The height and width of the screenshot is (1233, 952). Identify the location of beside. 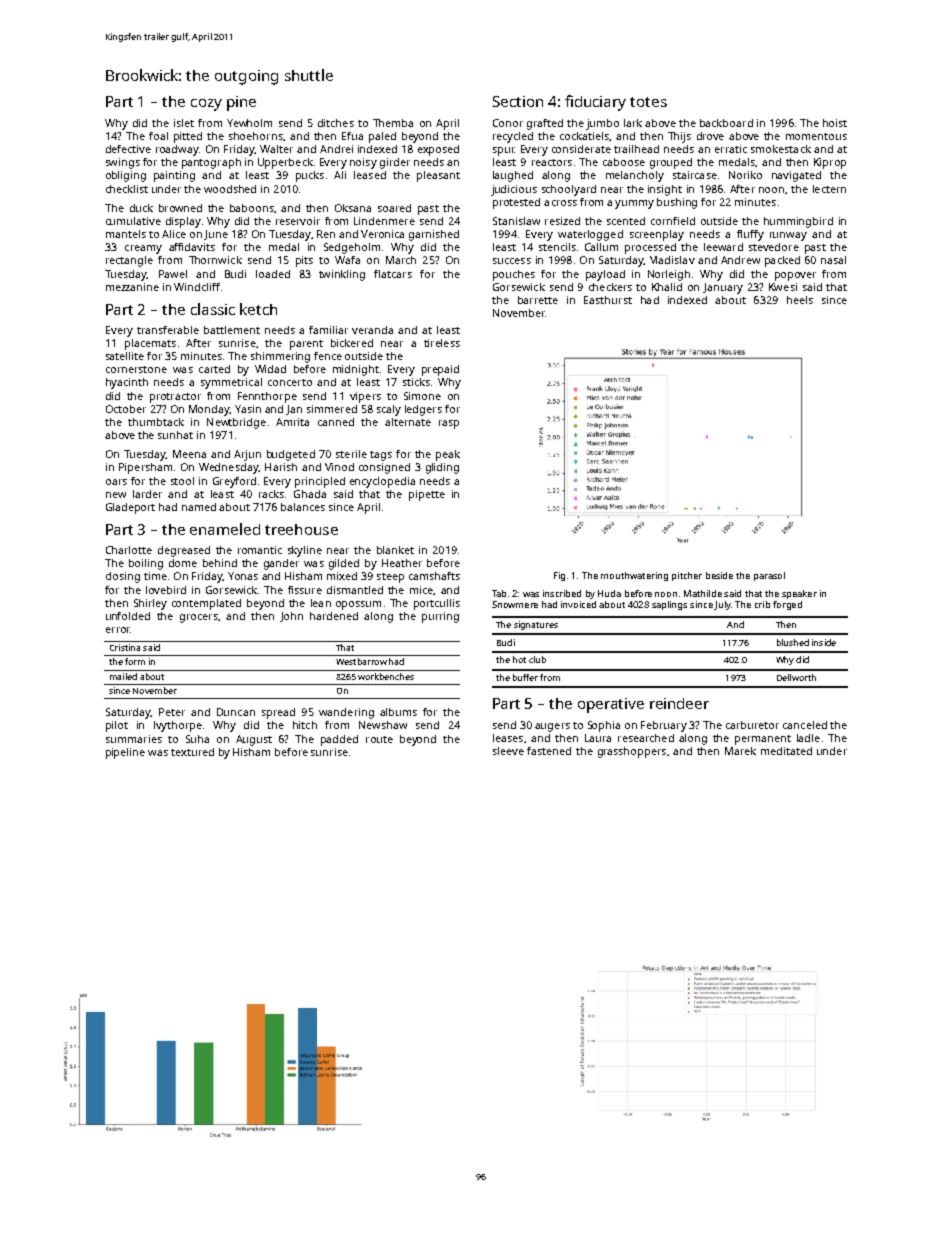
(719, 575).
